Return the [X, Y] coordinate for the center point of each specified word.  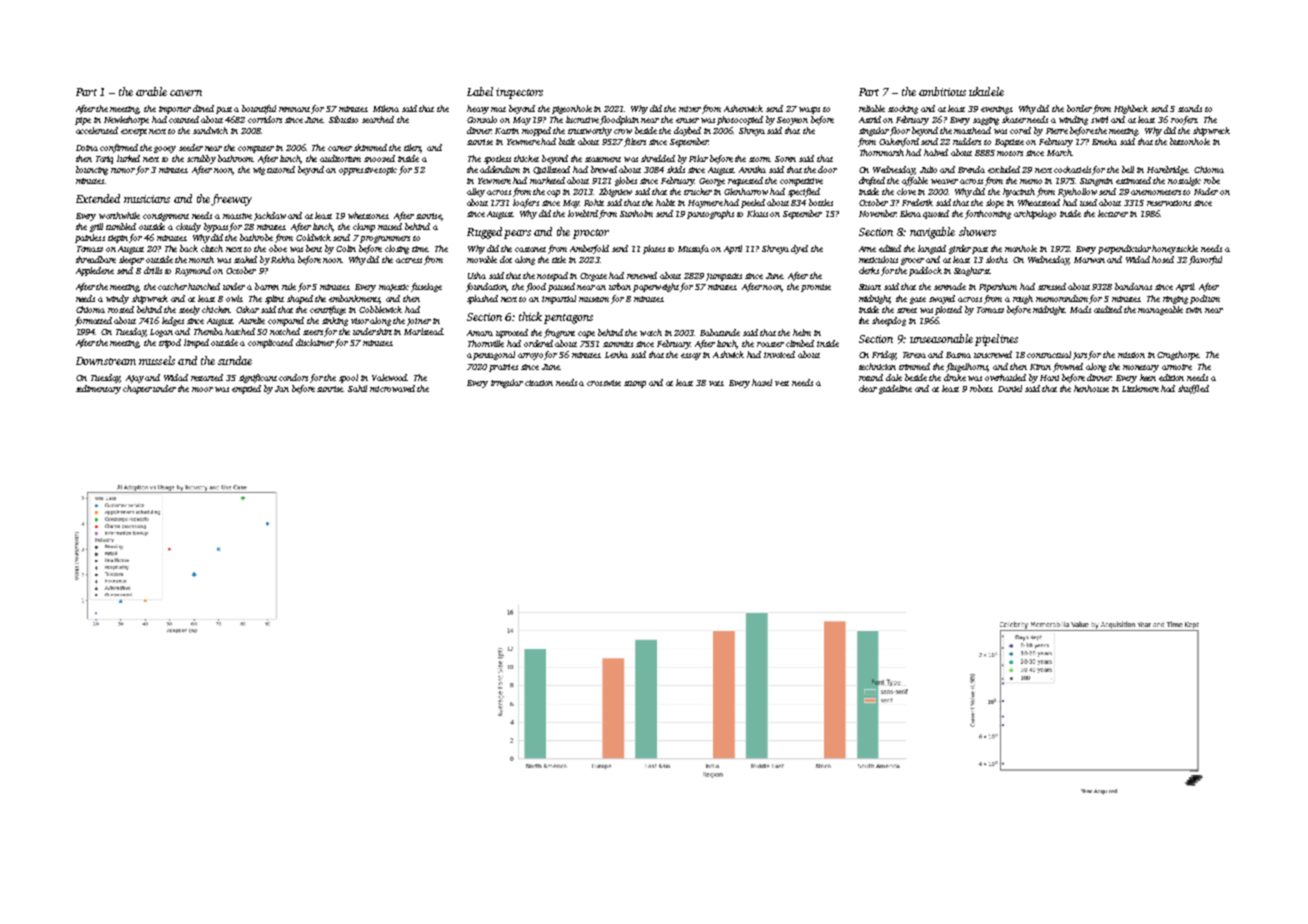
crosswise [604, 383]
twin [1194, 310]
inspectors [519, 93]
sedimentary [98, 389]
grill [96, 227]
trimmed [914, 366]
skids [676, 169]
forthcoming [988, 214]
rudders [967, 141]
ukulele [986, 91]
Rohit [594, 202]
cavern [186, 93]
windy [117, 299]
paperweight [656, 287]
